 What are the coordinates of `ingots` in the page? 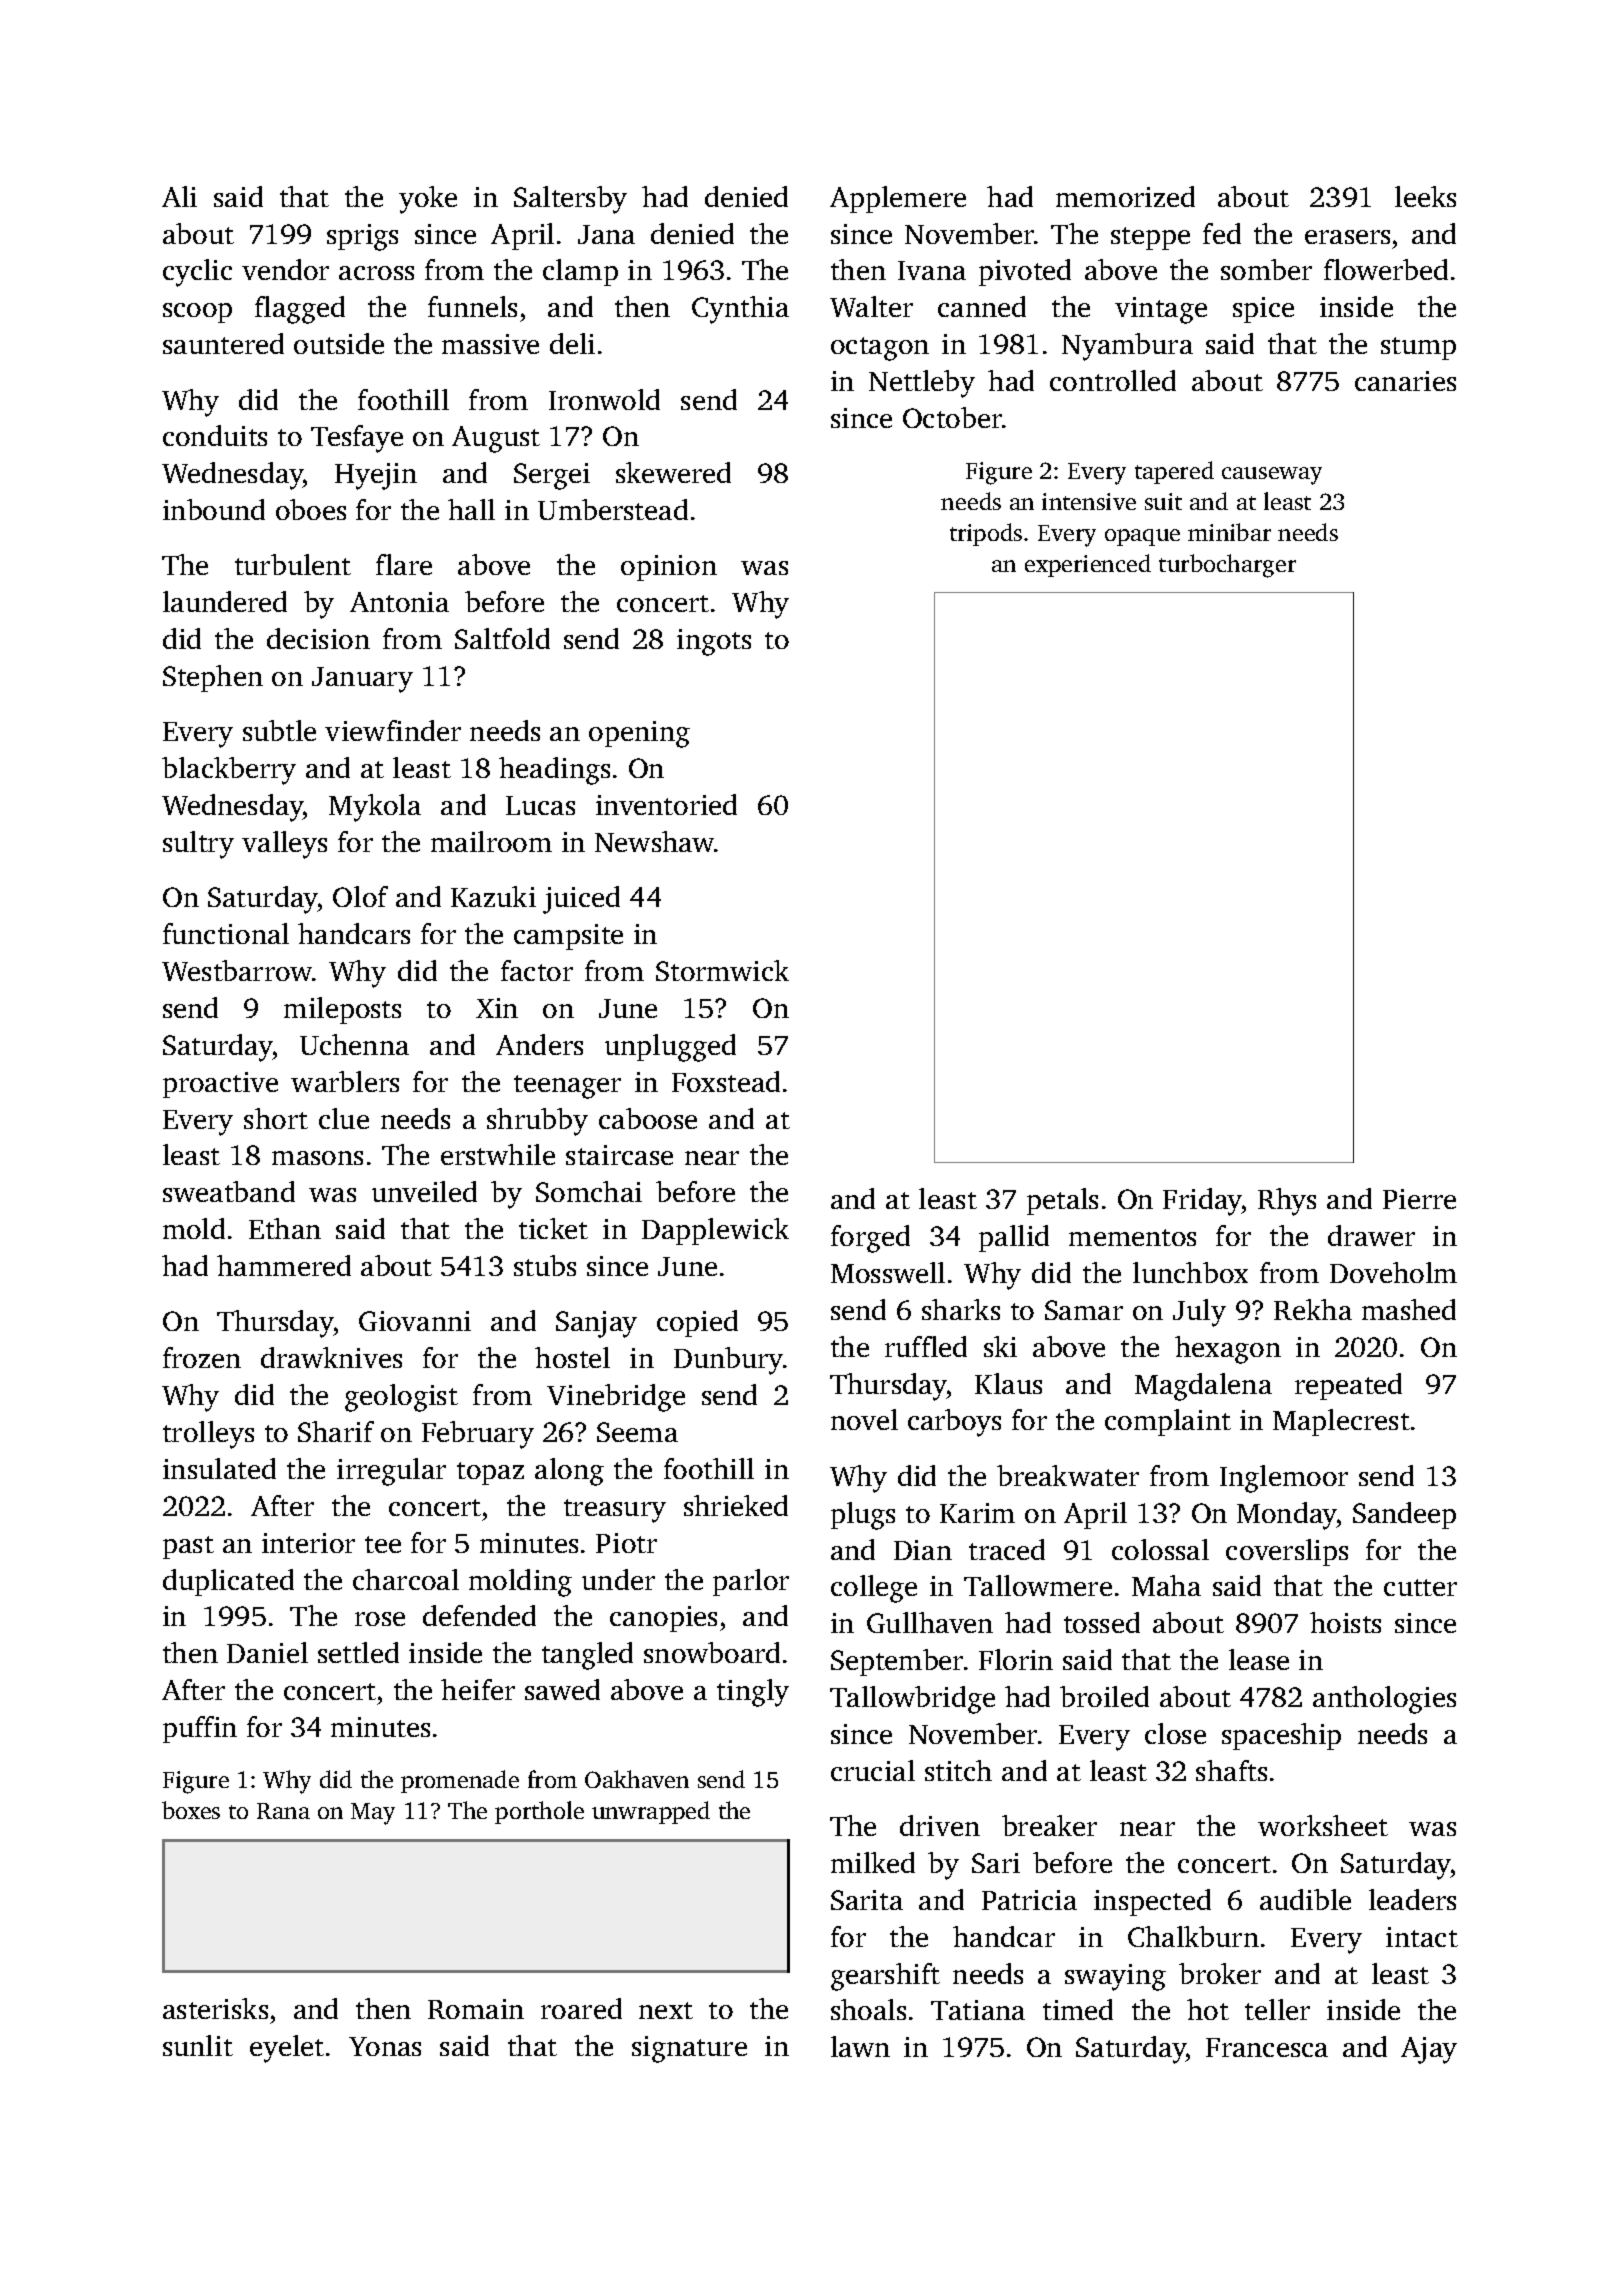 It's located at (714, 642).
